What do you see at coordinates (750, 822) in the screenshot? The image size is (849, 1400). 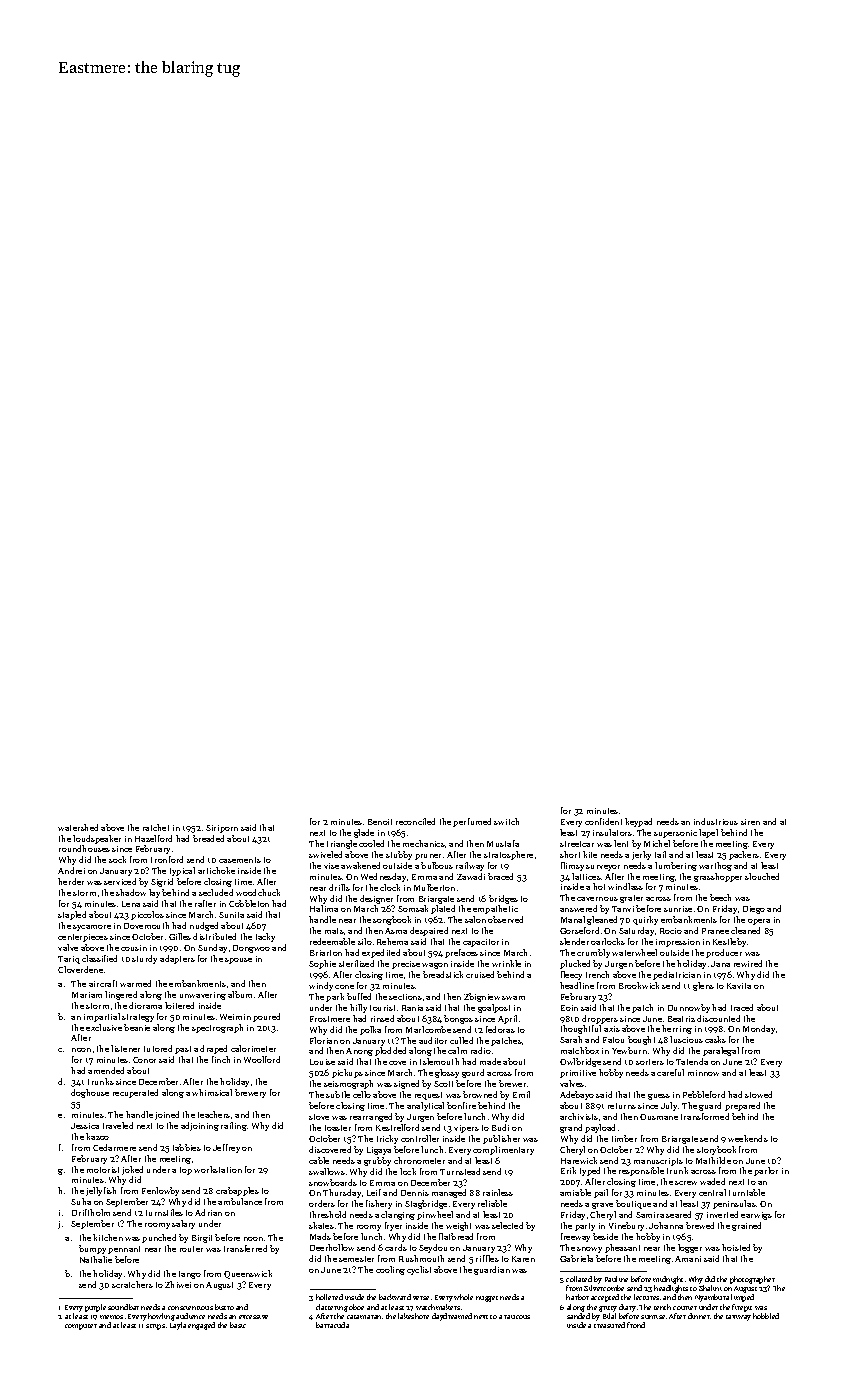 I see `siren` at bounding box center [750, 822].
